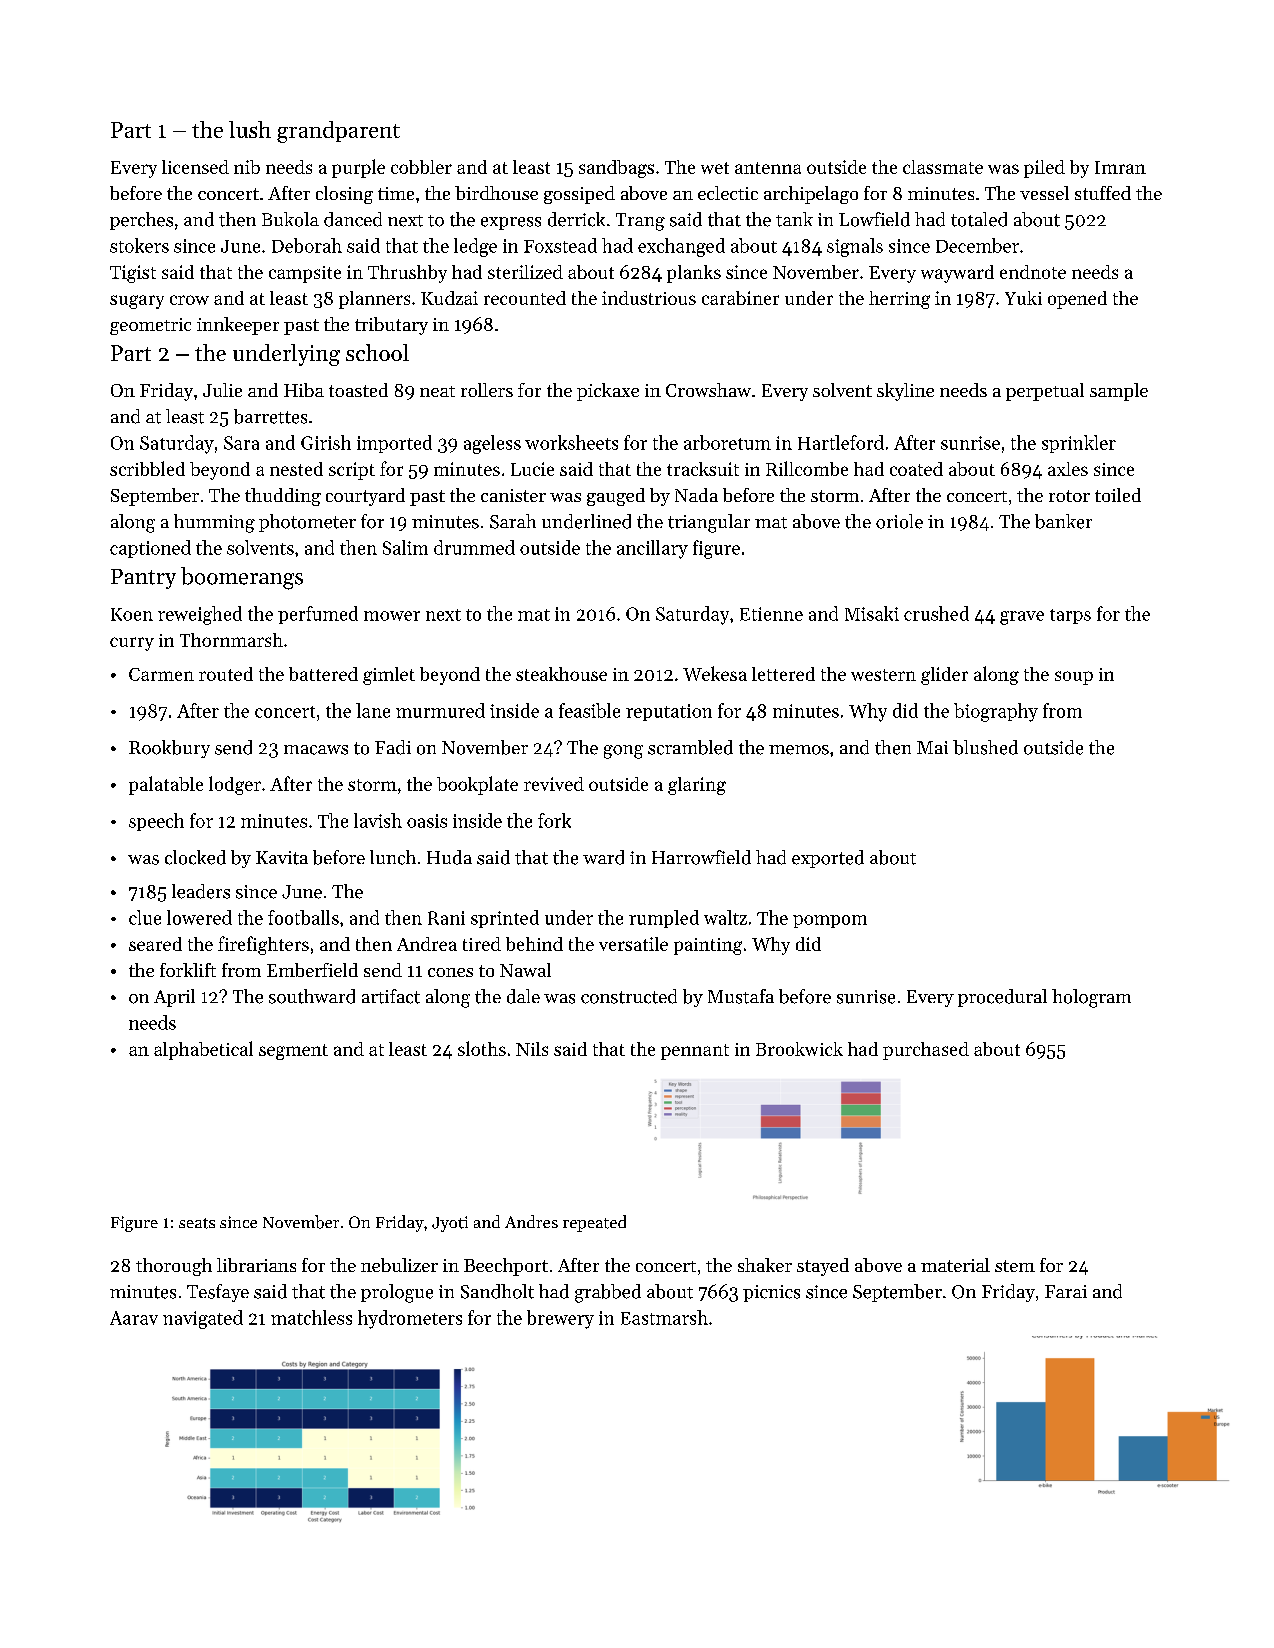  Describe the element at coordinates (133, 274) in the screenshot. I see `Tigist` at that location.
